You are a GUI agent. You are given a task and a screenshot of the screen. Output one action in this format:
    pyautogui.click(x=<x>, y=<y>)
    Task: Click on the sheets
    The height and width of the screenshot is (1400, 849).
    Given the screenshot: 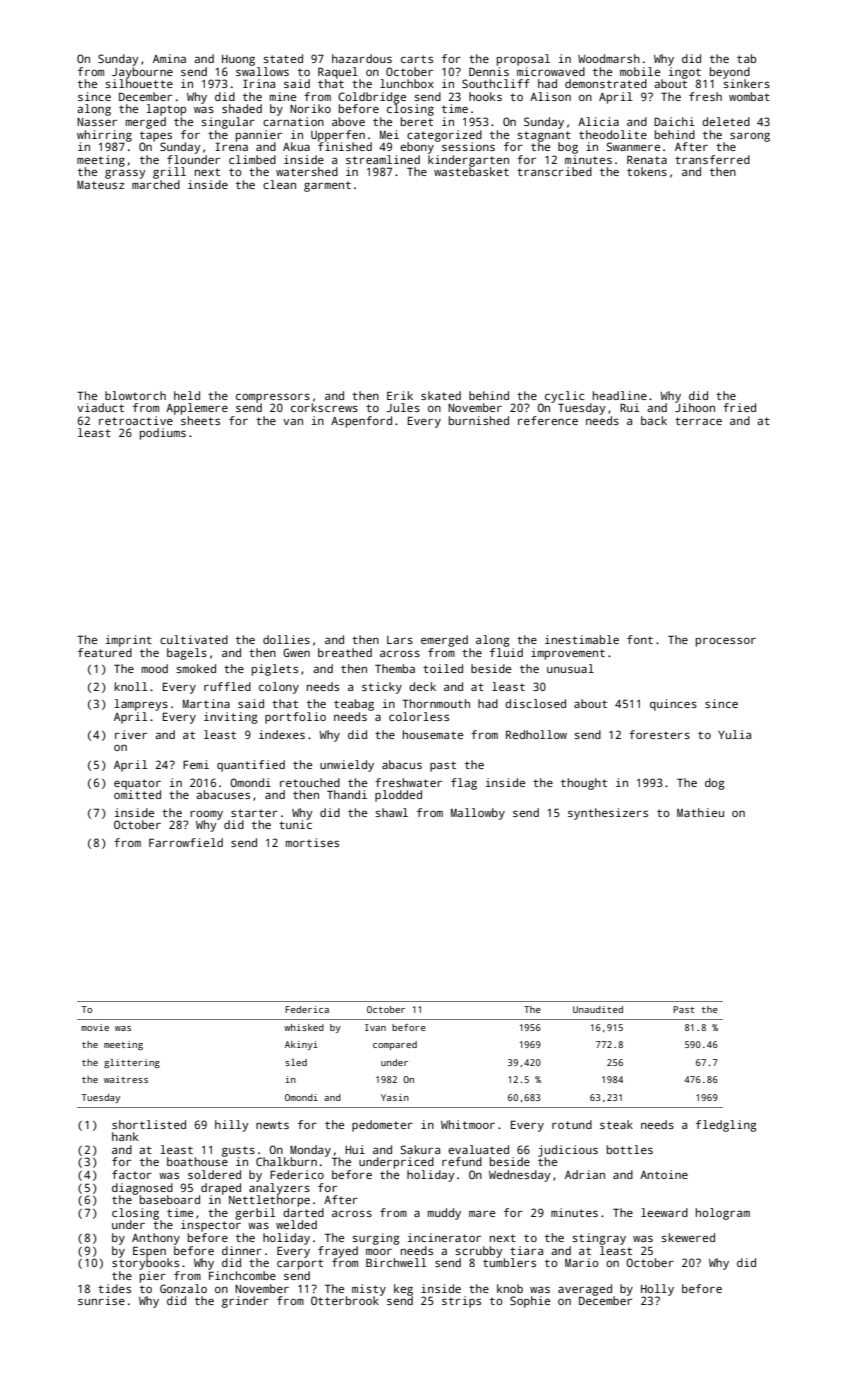 What is the action you would take?
    pyautogui.click(x=200, y=420)
